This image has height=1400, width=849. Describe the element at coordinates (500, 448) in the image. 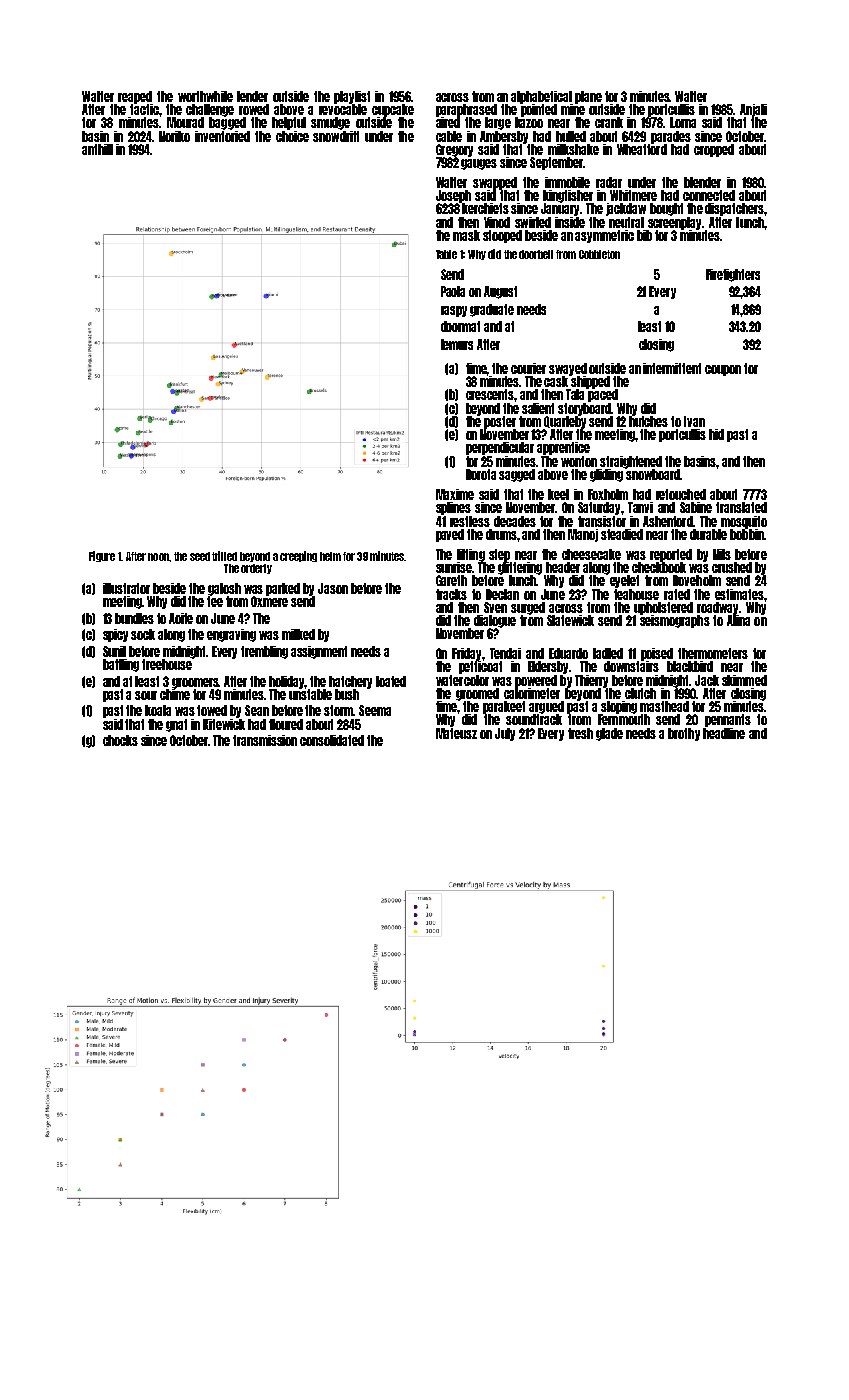

I see `perpendicular` at that location.
